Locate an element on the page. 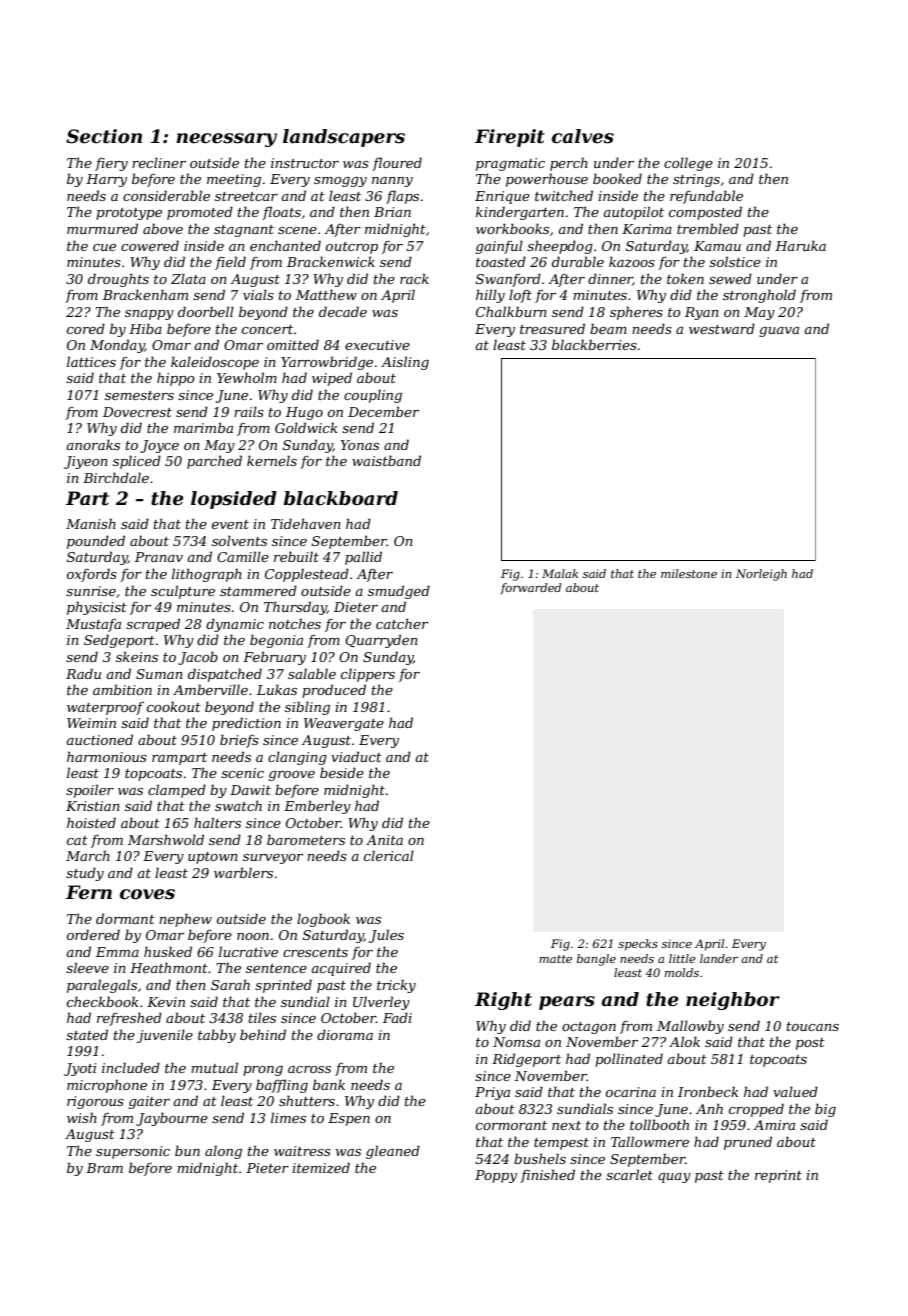 The height and width of the page is (1316, 908). Norleigh is located at coordinates (761, 575).
